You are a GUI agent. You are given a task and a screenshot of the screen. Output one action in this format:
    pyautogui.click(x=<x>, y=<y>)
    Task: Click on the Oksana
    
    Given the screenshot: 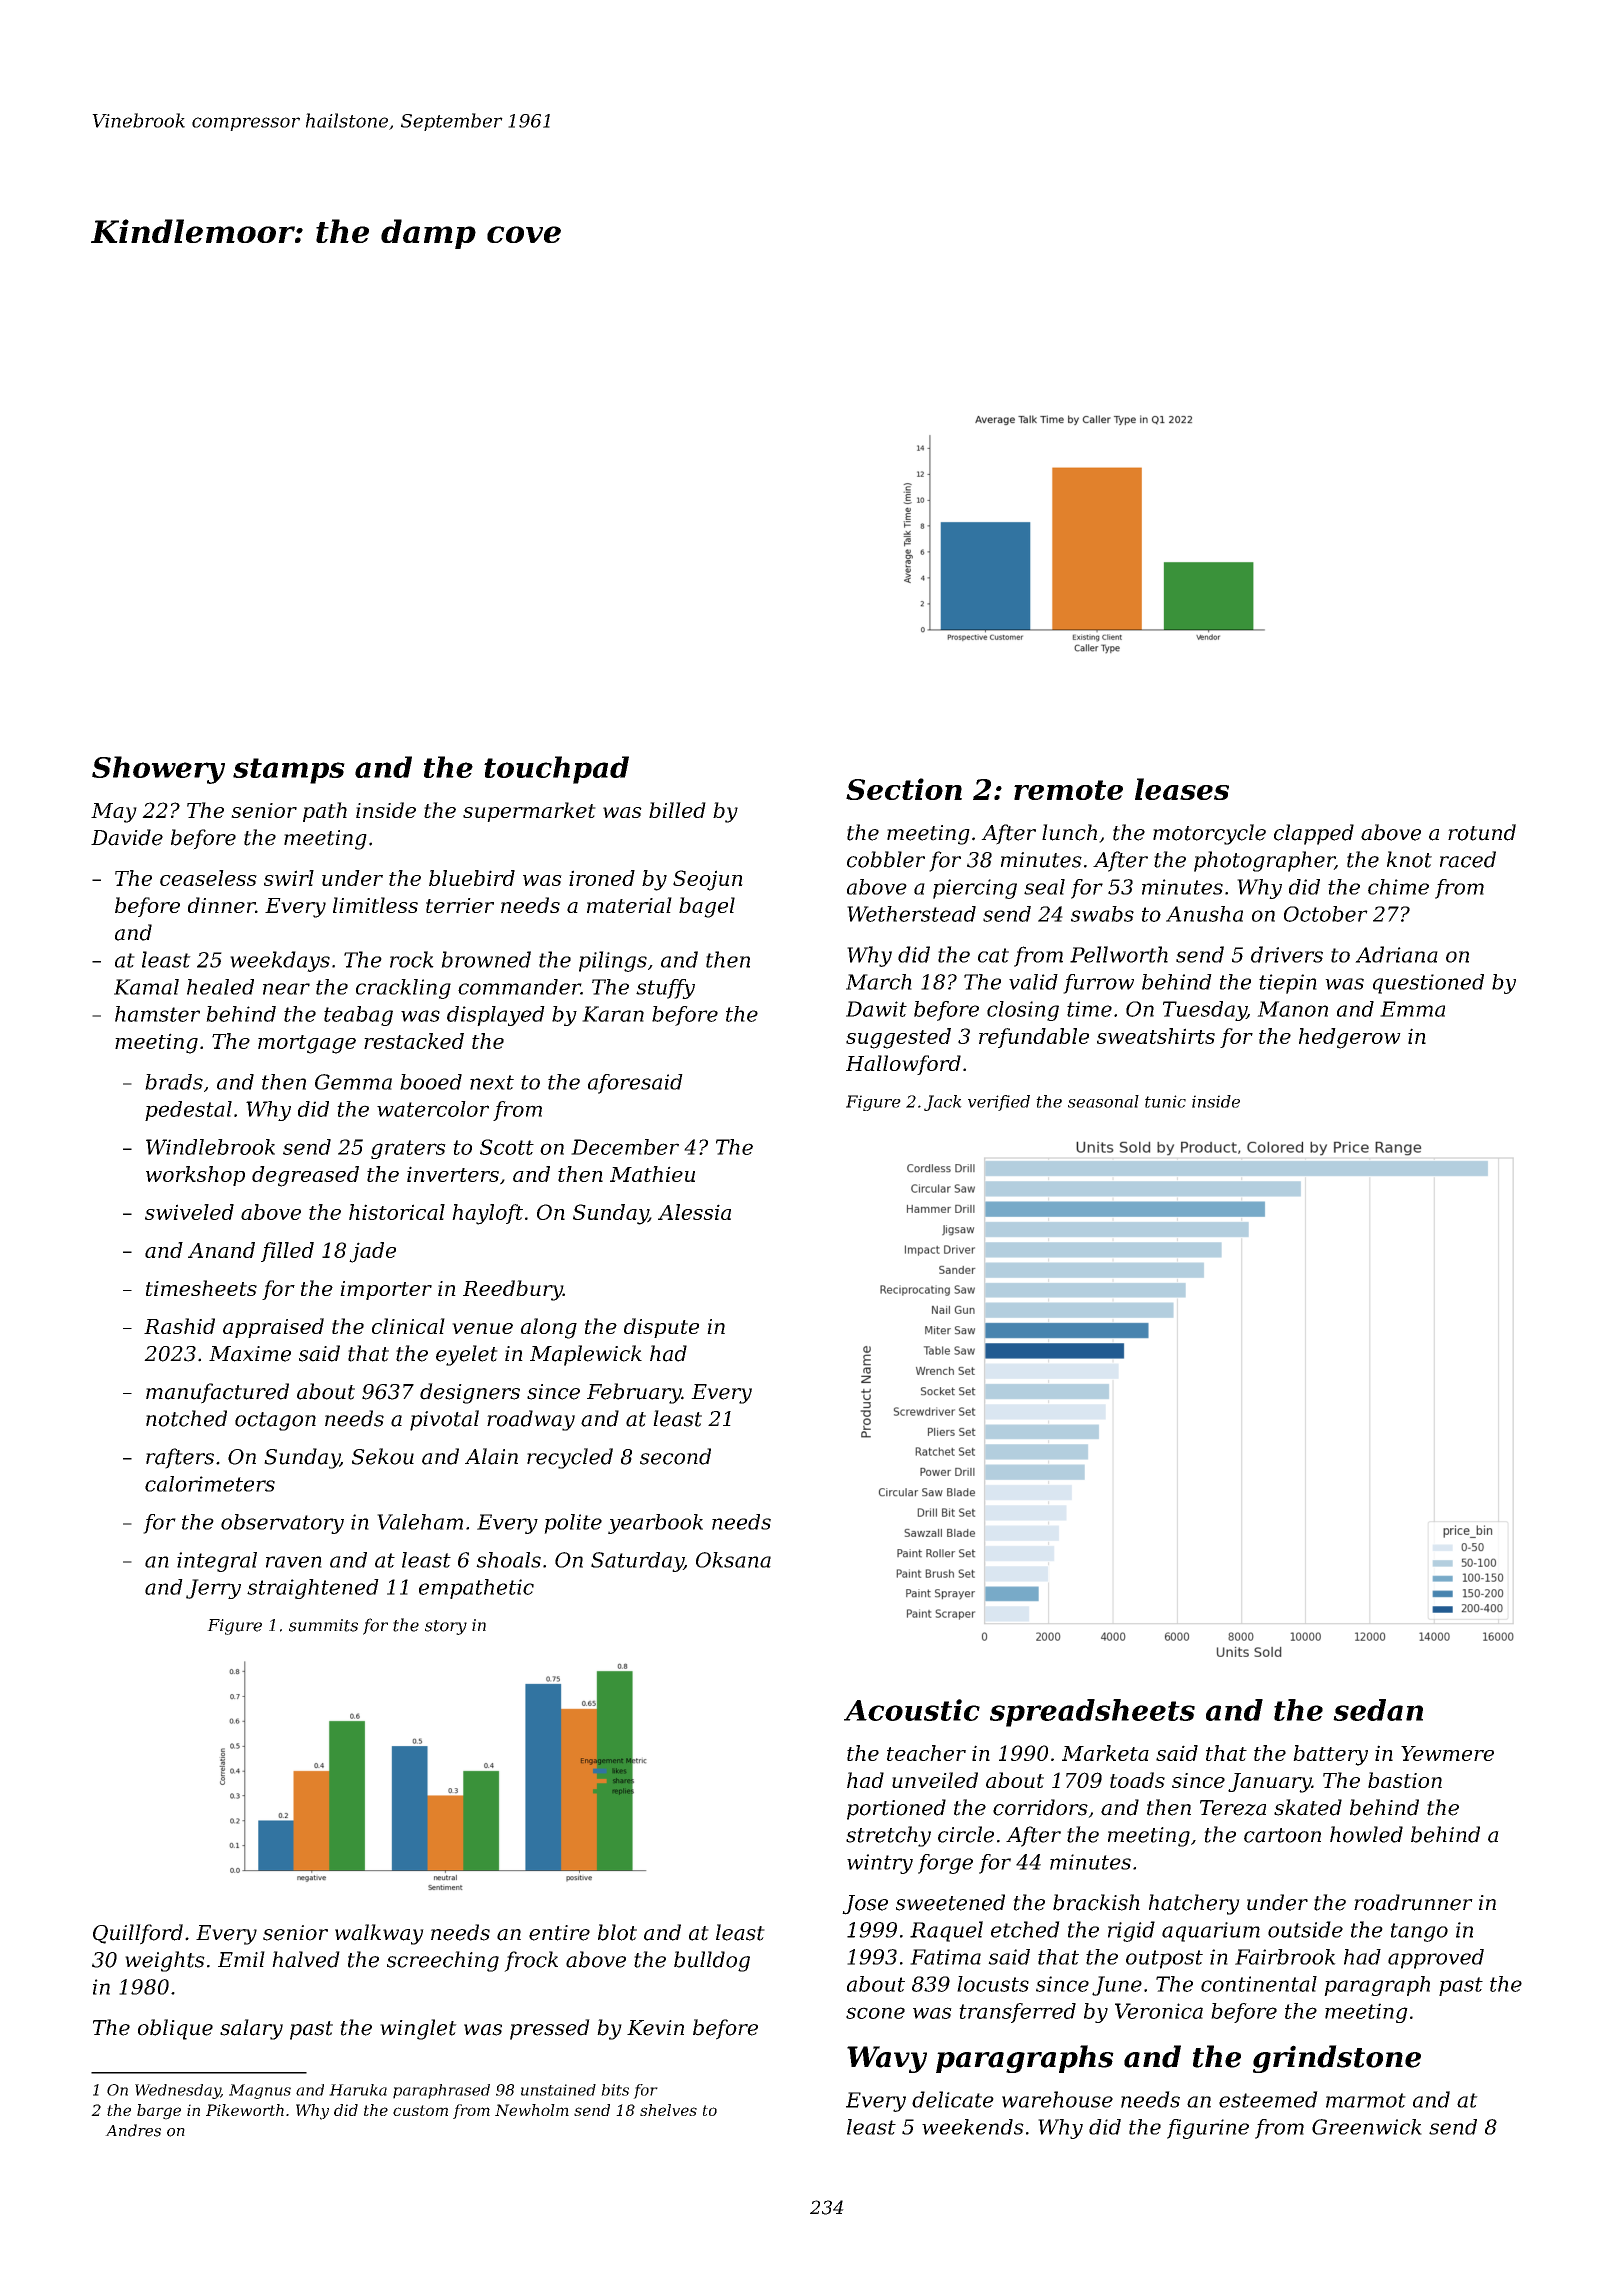 What is the action you would take?
    pyautogui.click(x=733, y=1560)
